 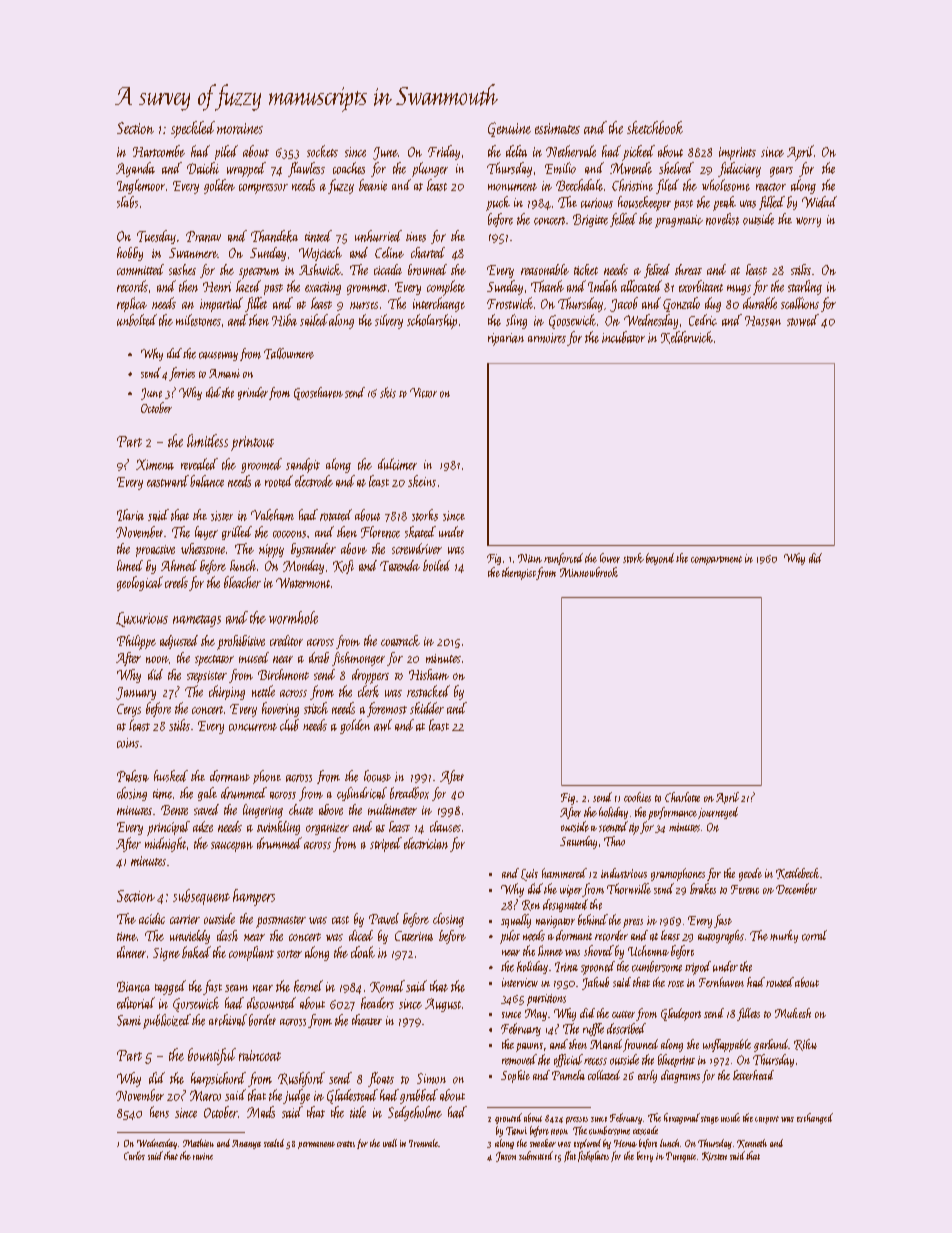 What do you see at coordinates (198, 320) in the screenshot?
I see `milestones` at bounding box center [198, 320].
